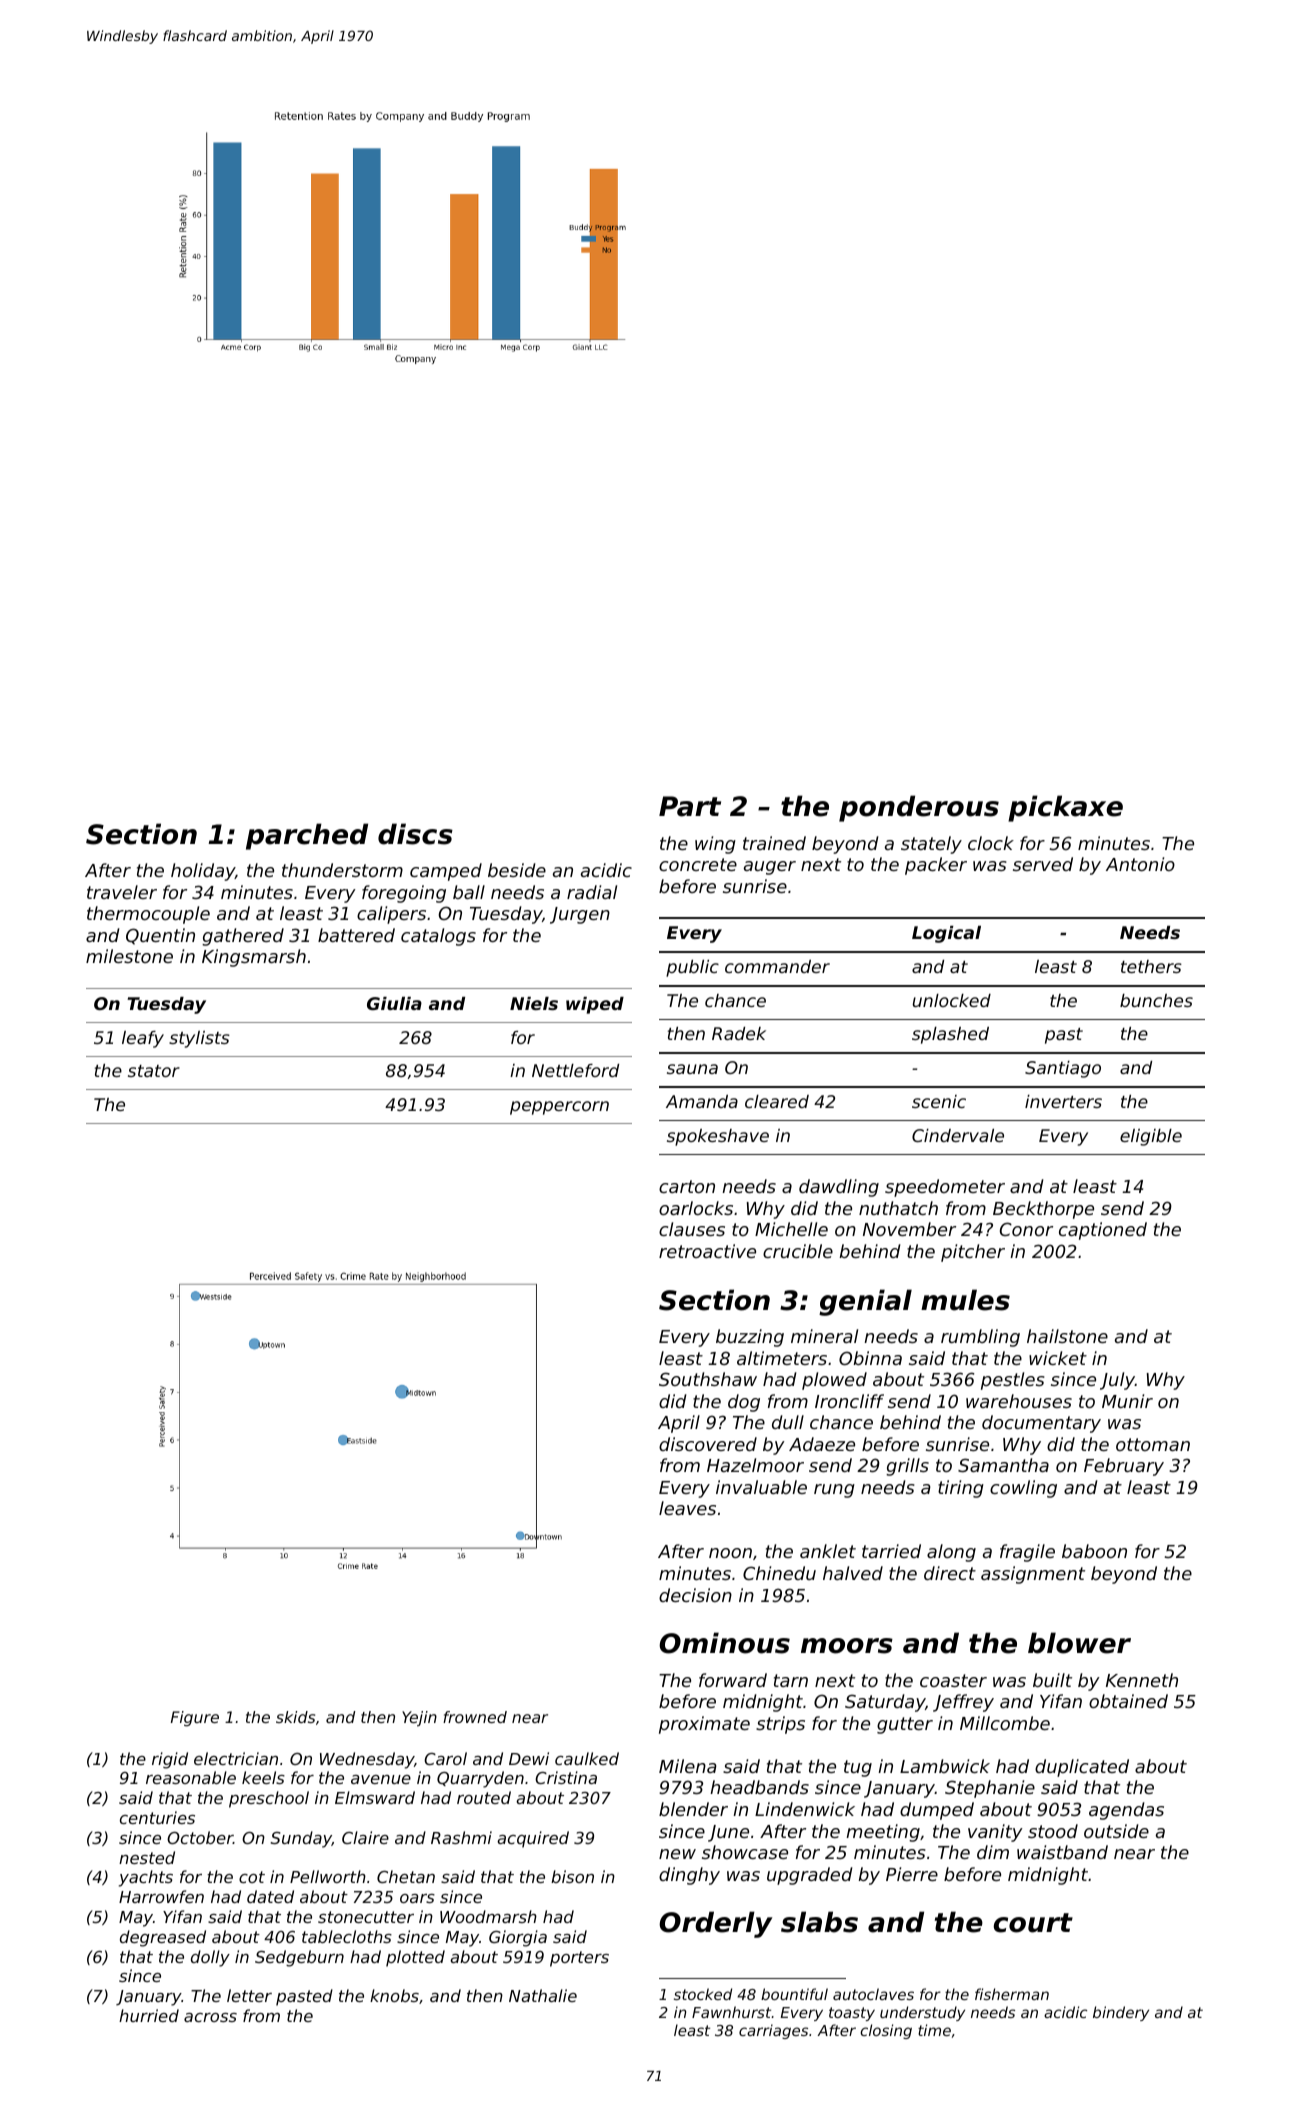  Describe the element at coordinates (1043, 1210) in the screenshot. I see `Beckthorpe` at that location.
